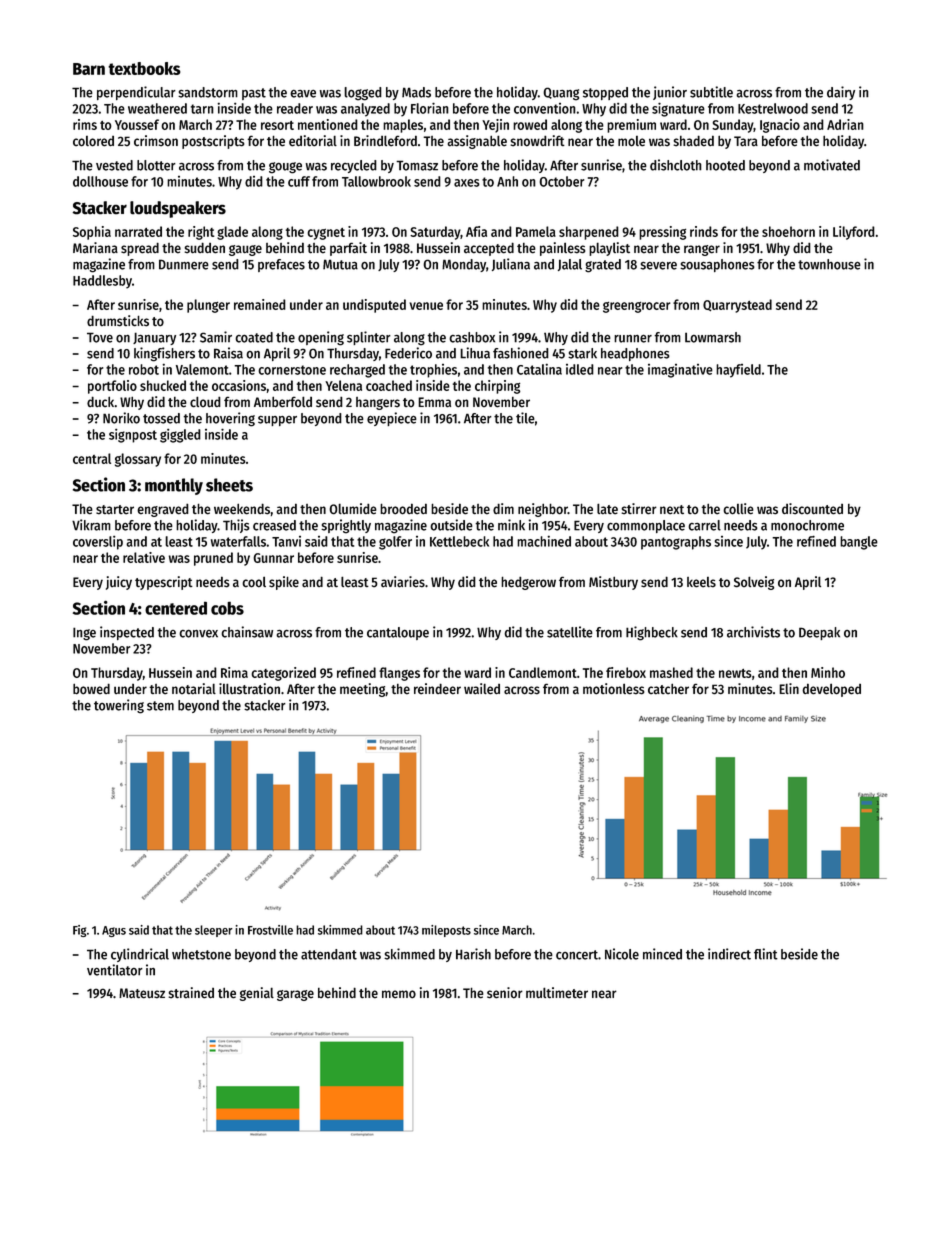 The height and width of the page is (1233, 952). Describe the element at coordinates (92, 458) in the page. I see `central` at that location.
